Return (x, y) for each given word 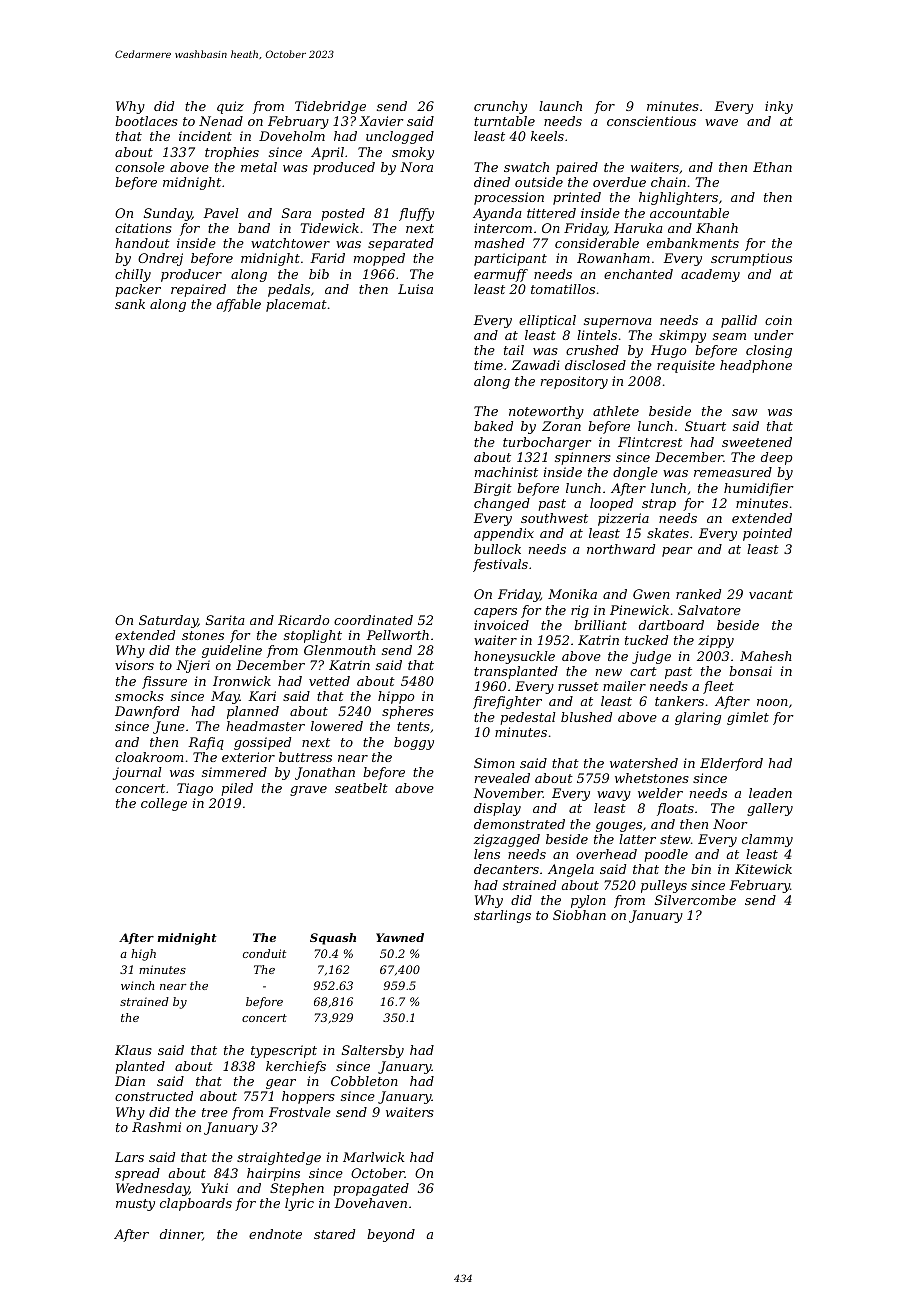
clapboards (196, 1204)
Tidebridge (330, 107)
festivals (500, 565)
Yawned (400, 937)
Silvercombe (695, 900)
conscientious (651, 121)
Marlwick (373, 1157)
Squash (333, 939)
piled (237, 789)
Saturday (168, 621)
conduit (264, 953)
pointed (767, 534)
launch (560, 106)
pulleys (664, 886)
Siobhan (579, 915)
